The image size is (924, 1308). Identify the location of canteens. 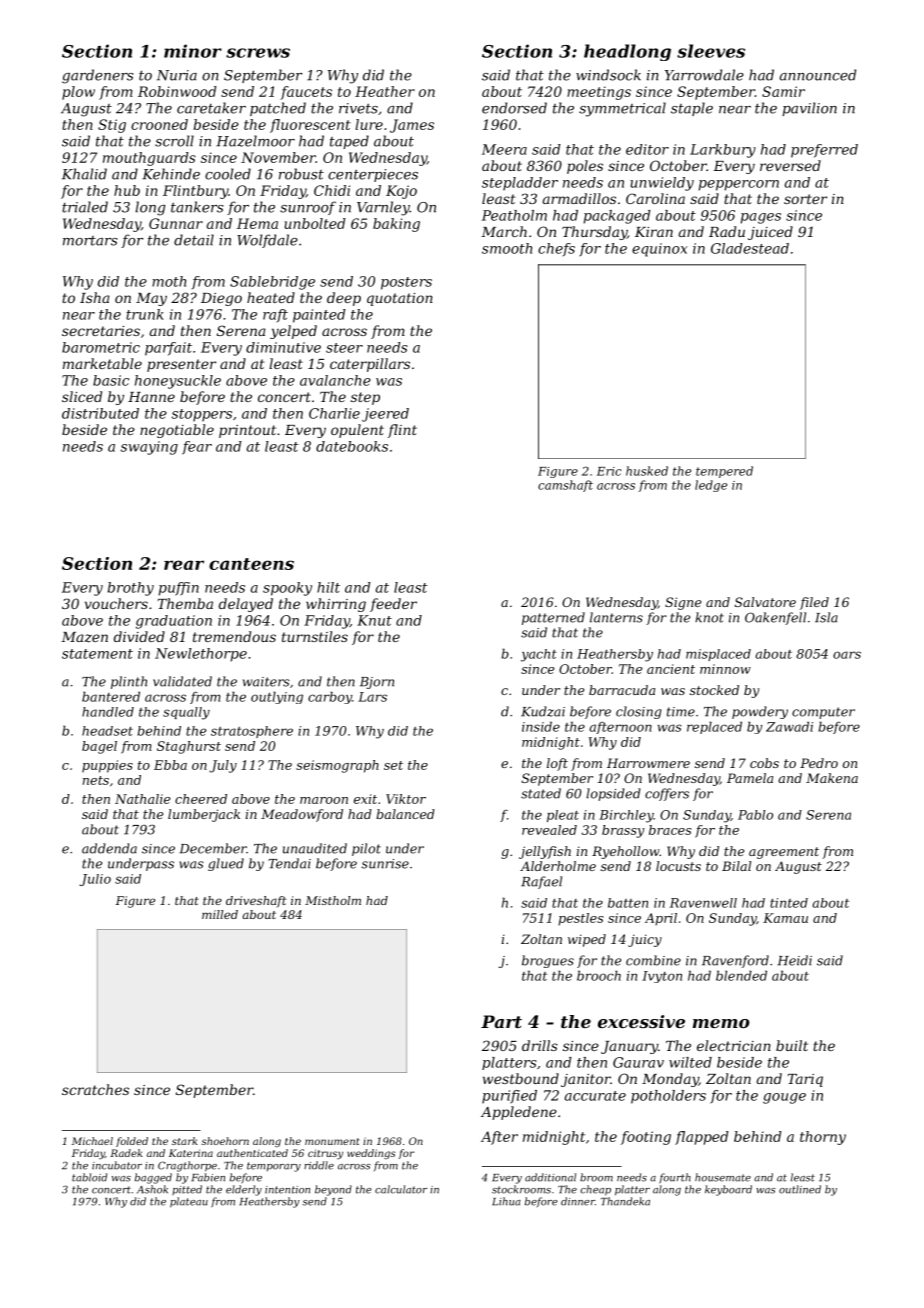
(251, 564).
